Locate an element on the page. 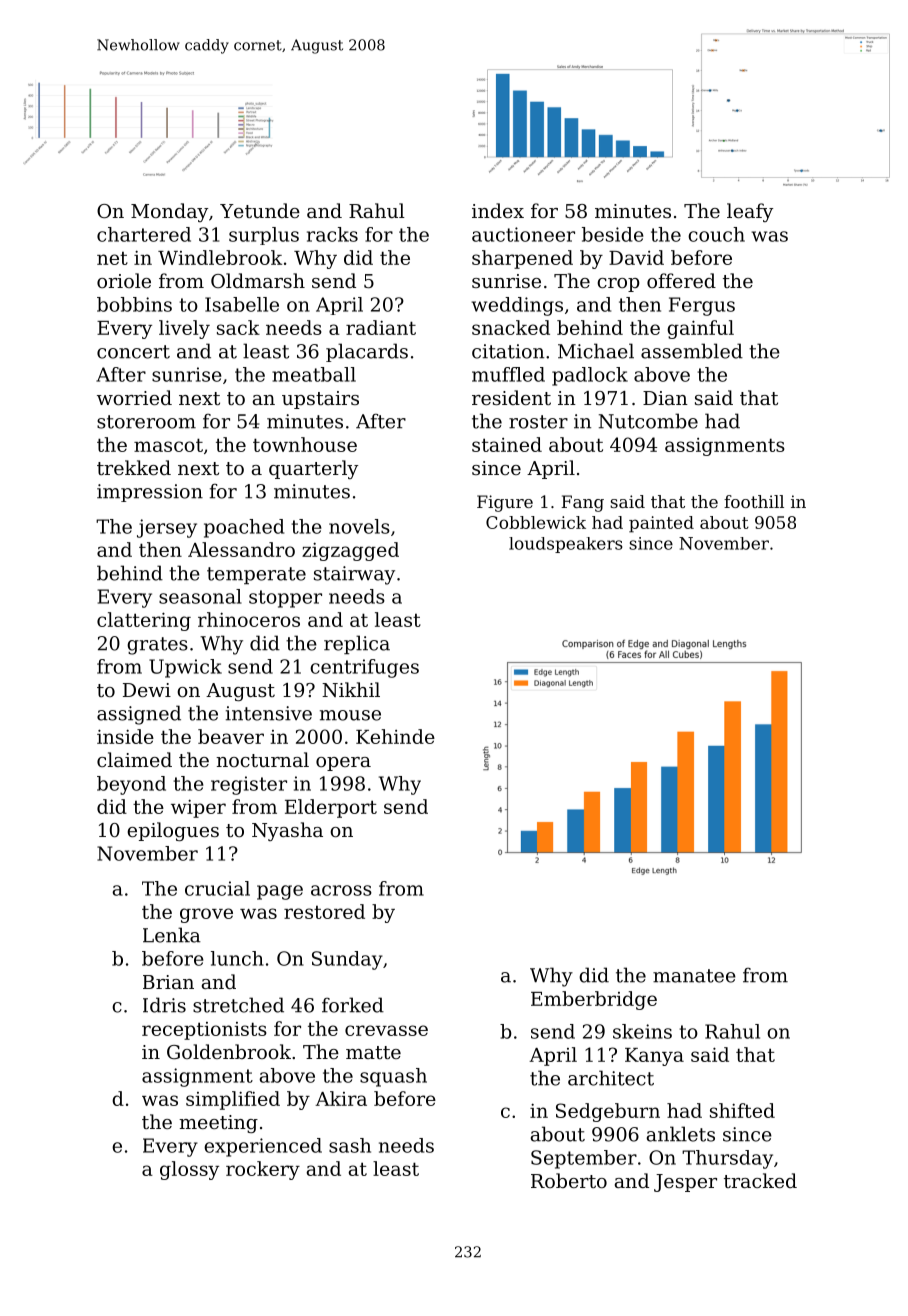 Image resolution: width=908 pixels, height=1316 pixels. glossy is located at coordinates (189, 1170).
